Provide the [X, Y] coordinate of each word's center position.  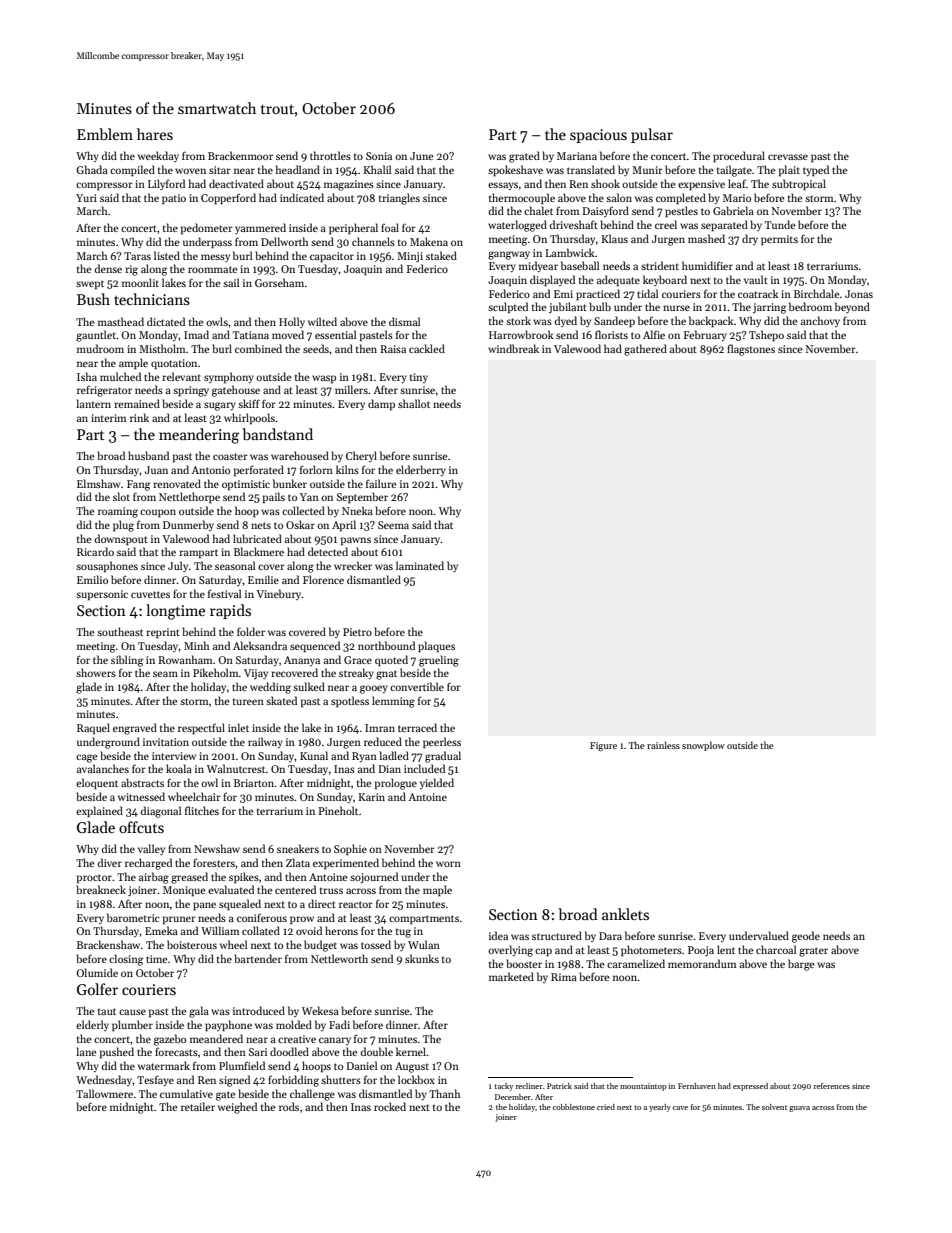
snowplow [703, 746]
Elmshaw [98, 483]
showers [96, 672]
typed [816, 170]
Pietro [357, 632]
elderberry [421, 470]
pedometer [207, 228]
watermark [164, 1065]
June [422, 156]
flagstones [751, 350]
